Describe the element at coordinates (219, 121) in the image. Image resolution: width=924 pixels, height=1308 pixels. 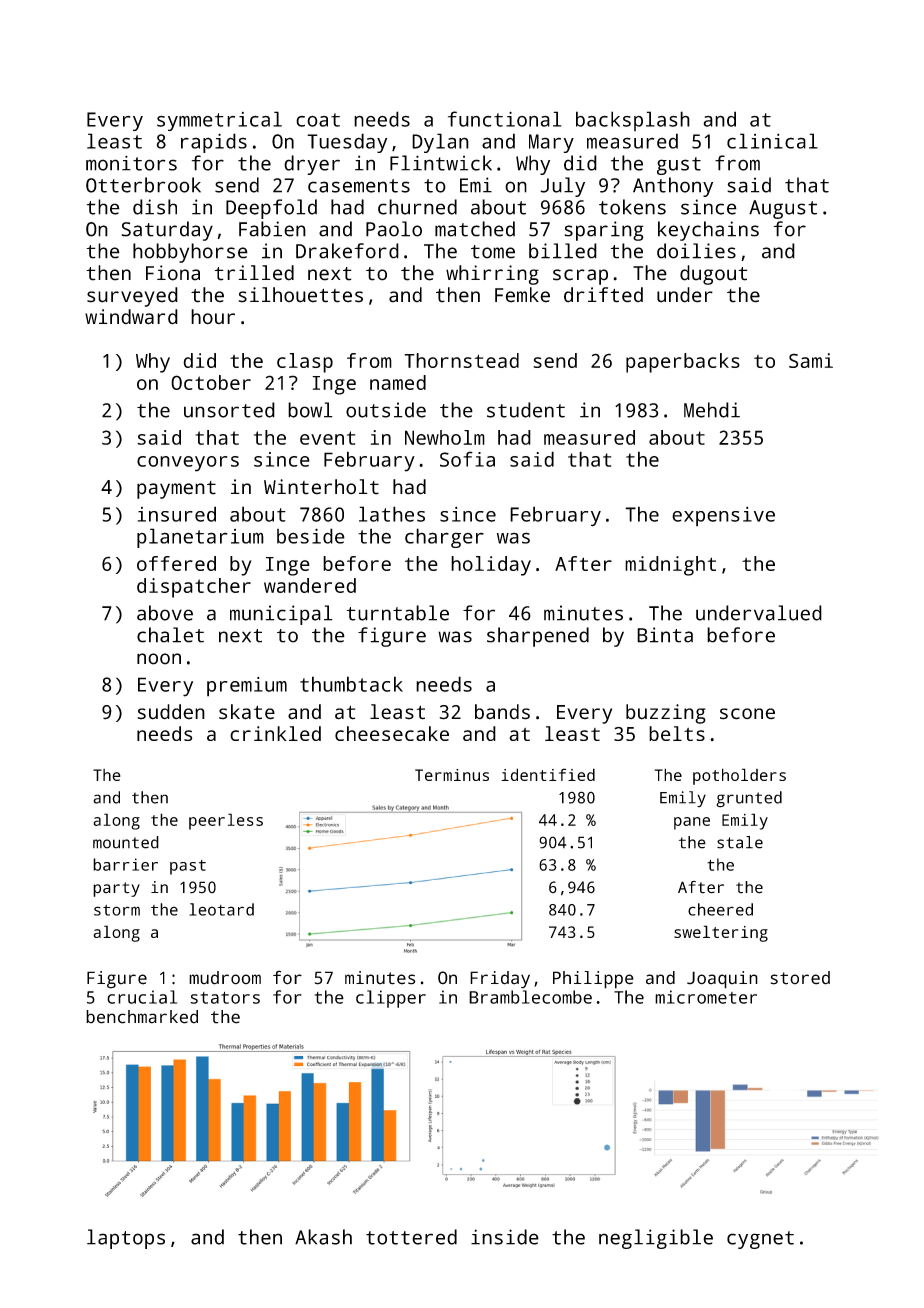
I see `symmetrical` at that location.
